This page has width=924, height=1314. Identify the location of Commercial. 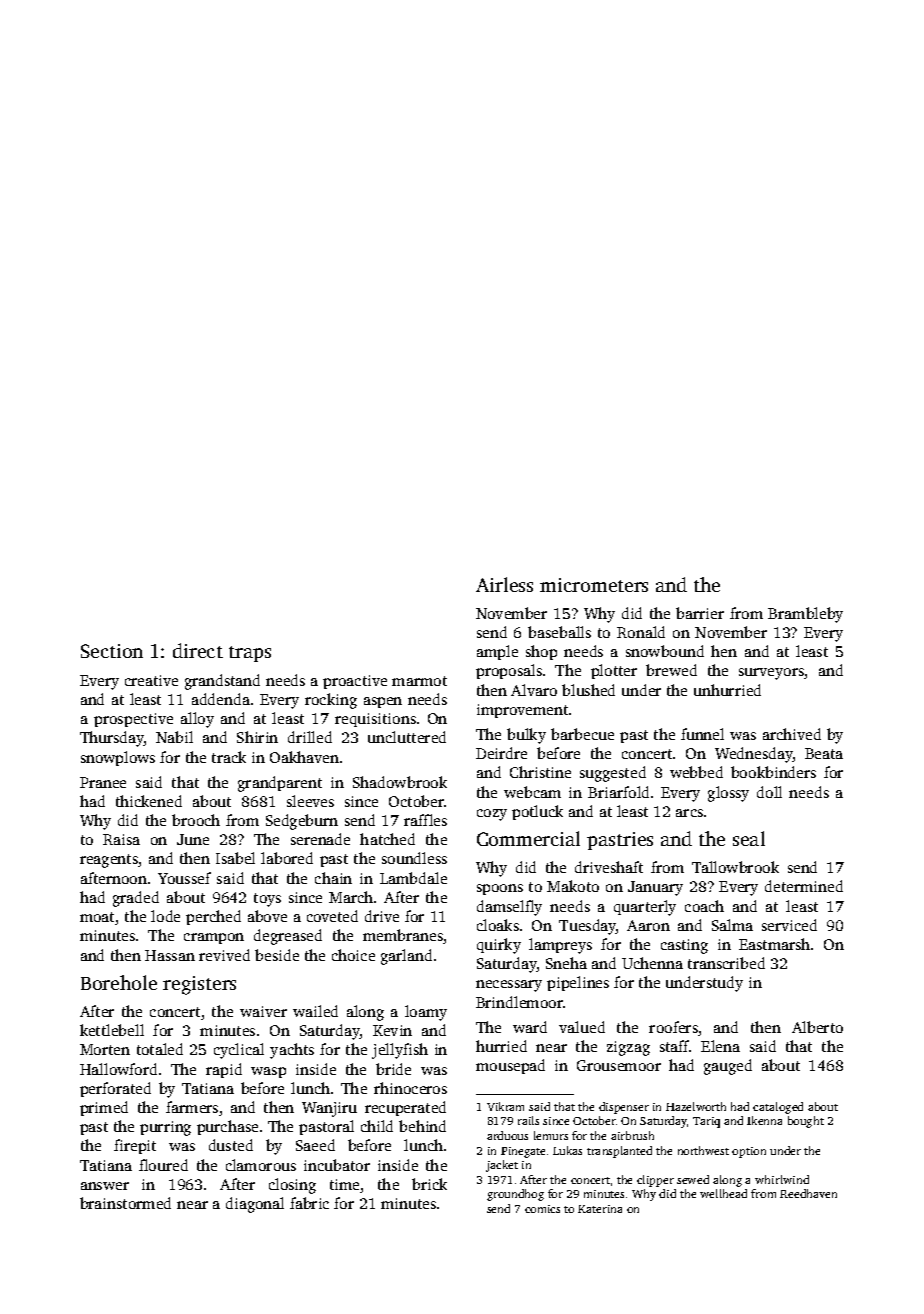
(528, 838).
